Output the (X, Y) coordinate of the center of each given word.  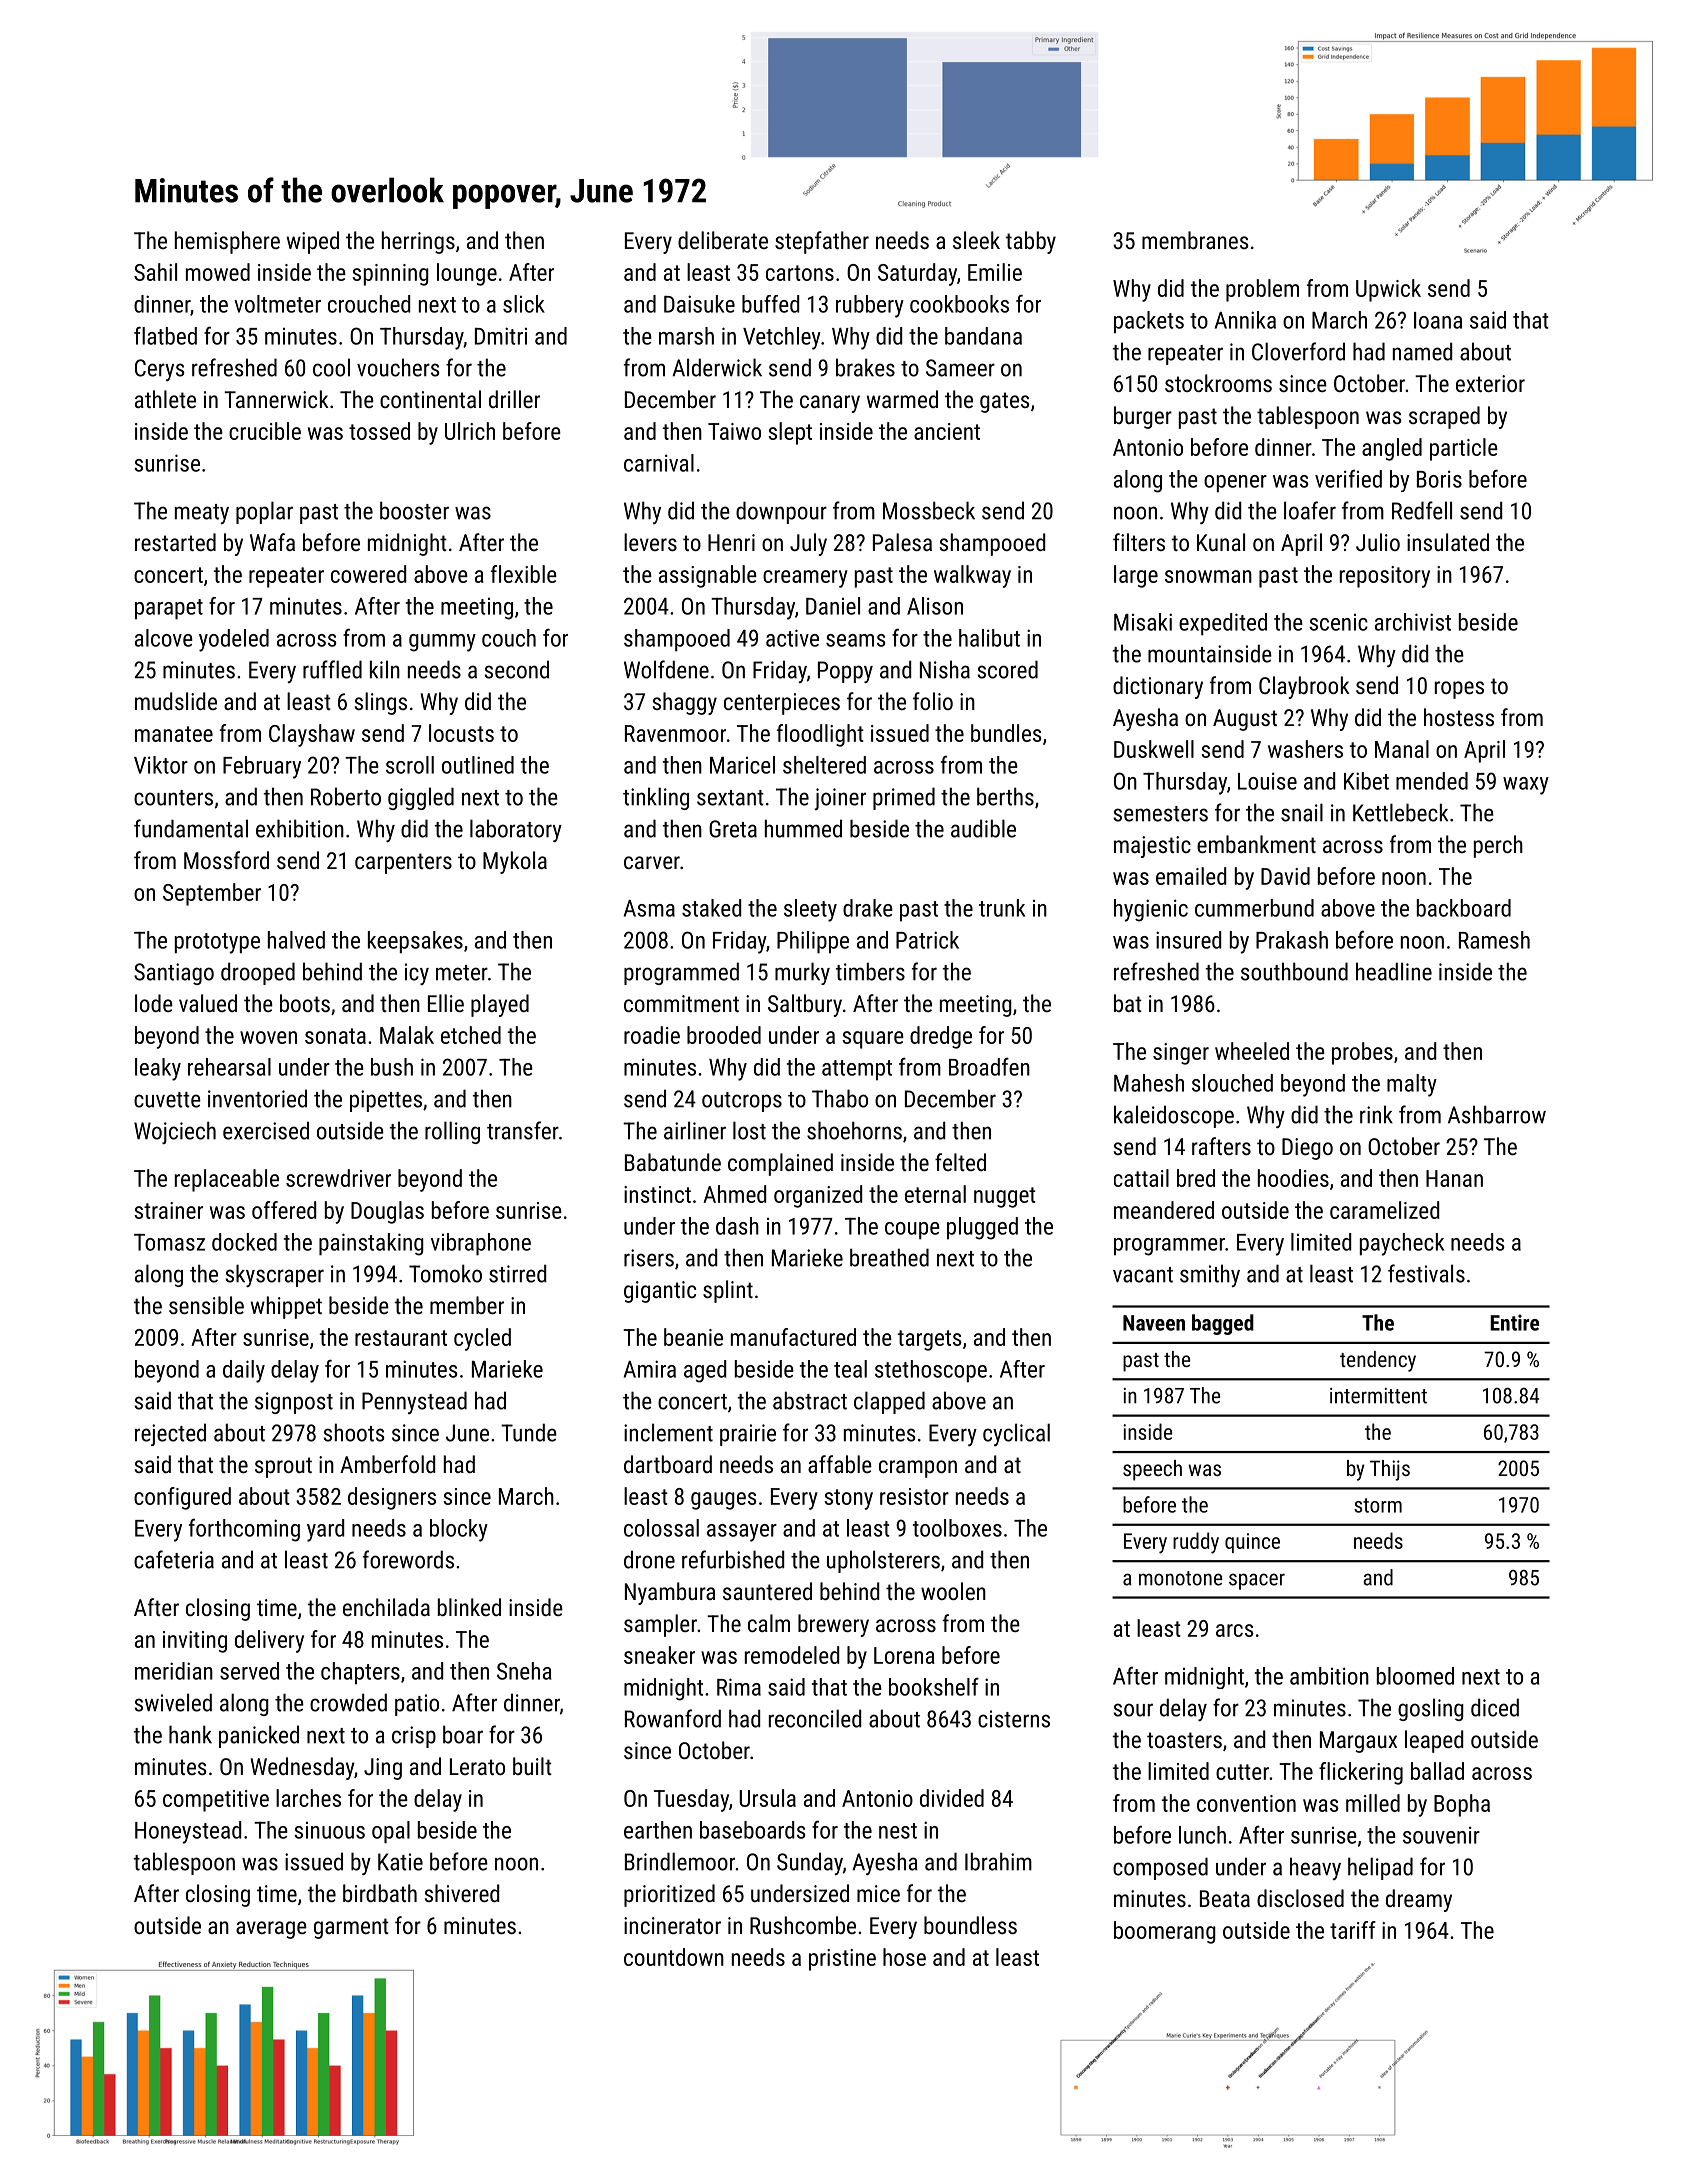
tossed (379, 431)
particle (1464, 449)
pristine (842, 1960)
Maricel (742, 765)
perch (1498, 846)
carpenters (403, 863)
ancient (947, 431)
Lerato (477, 1766)
